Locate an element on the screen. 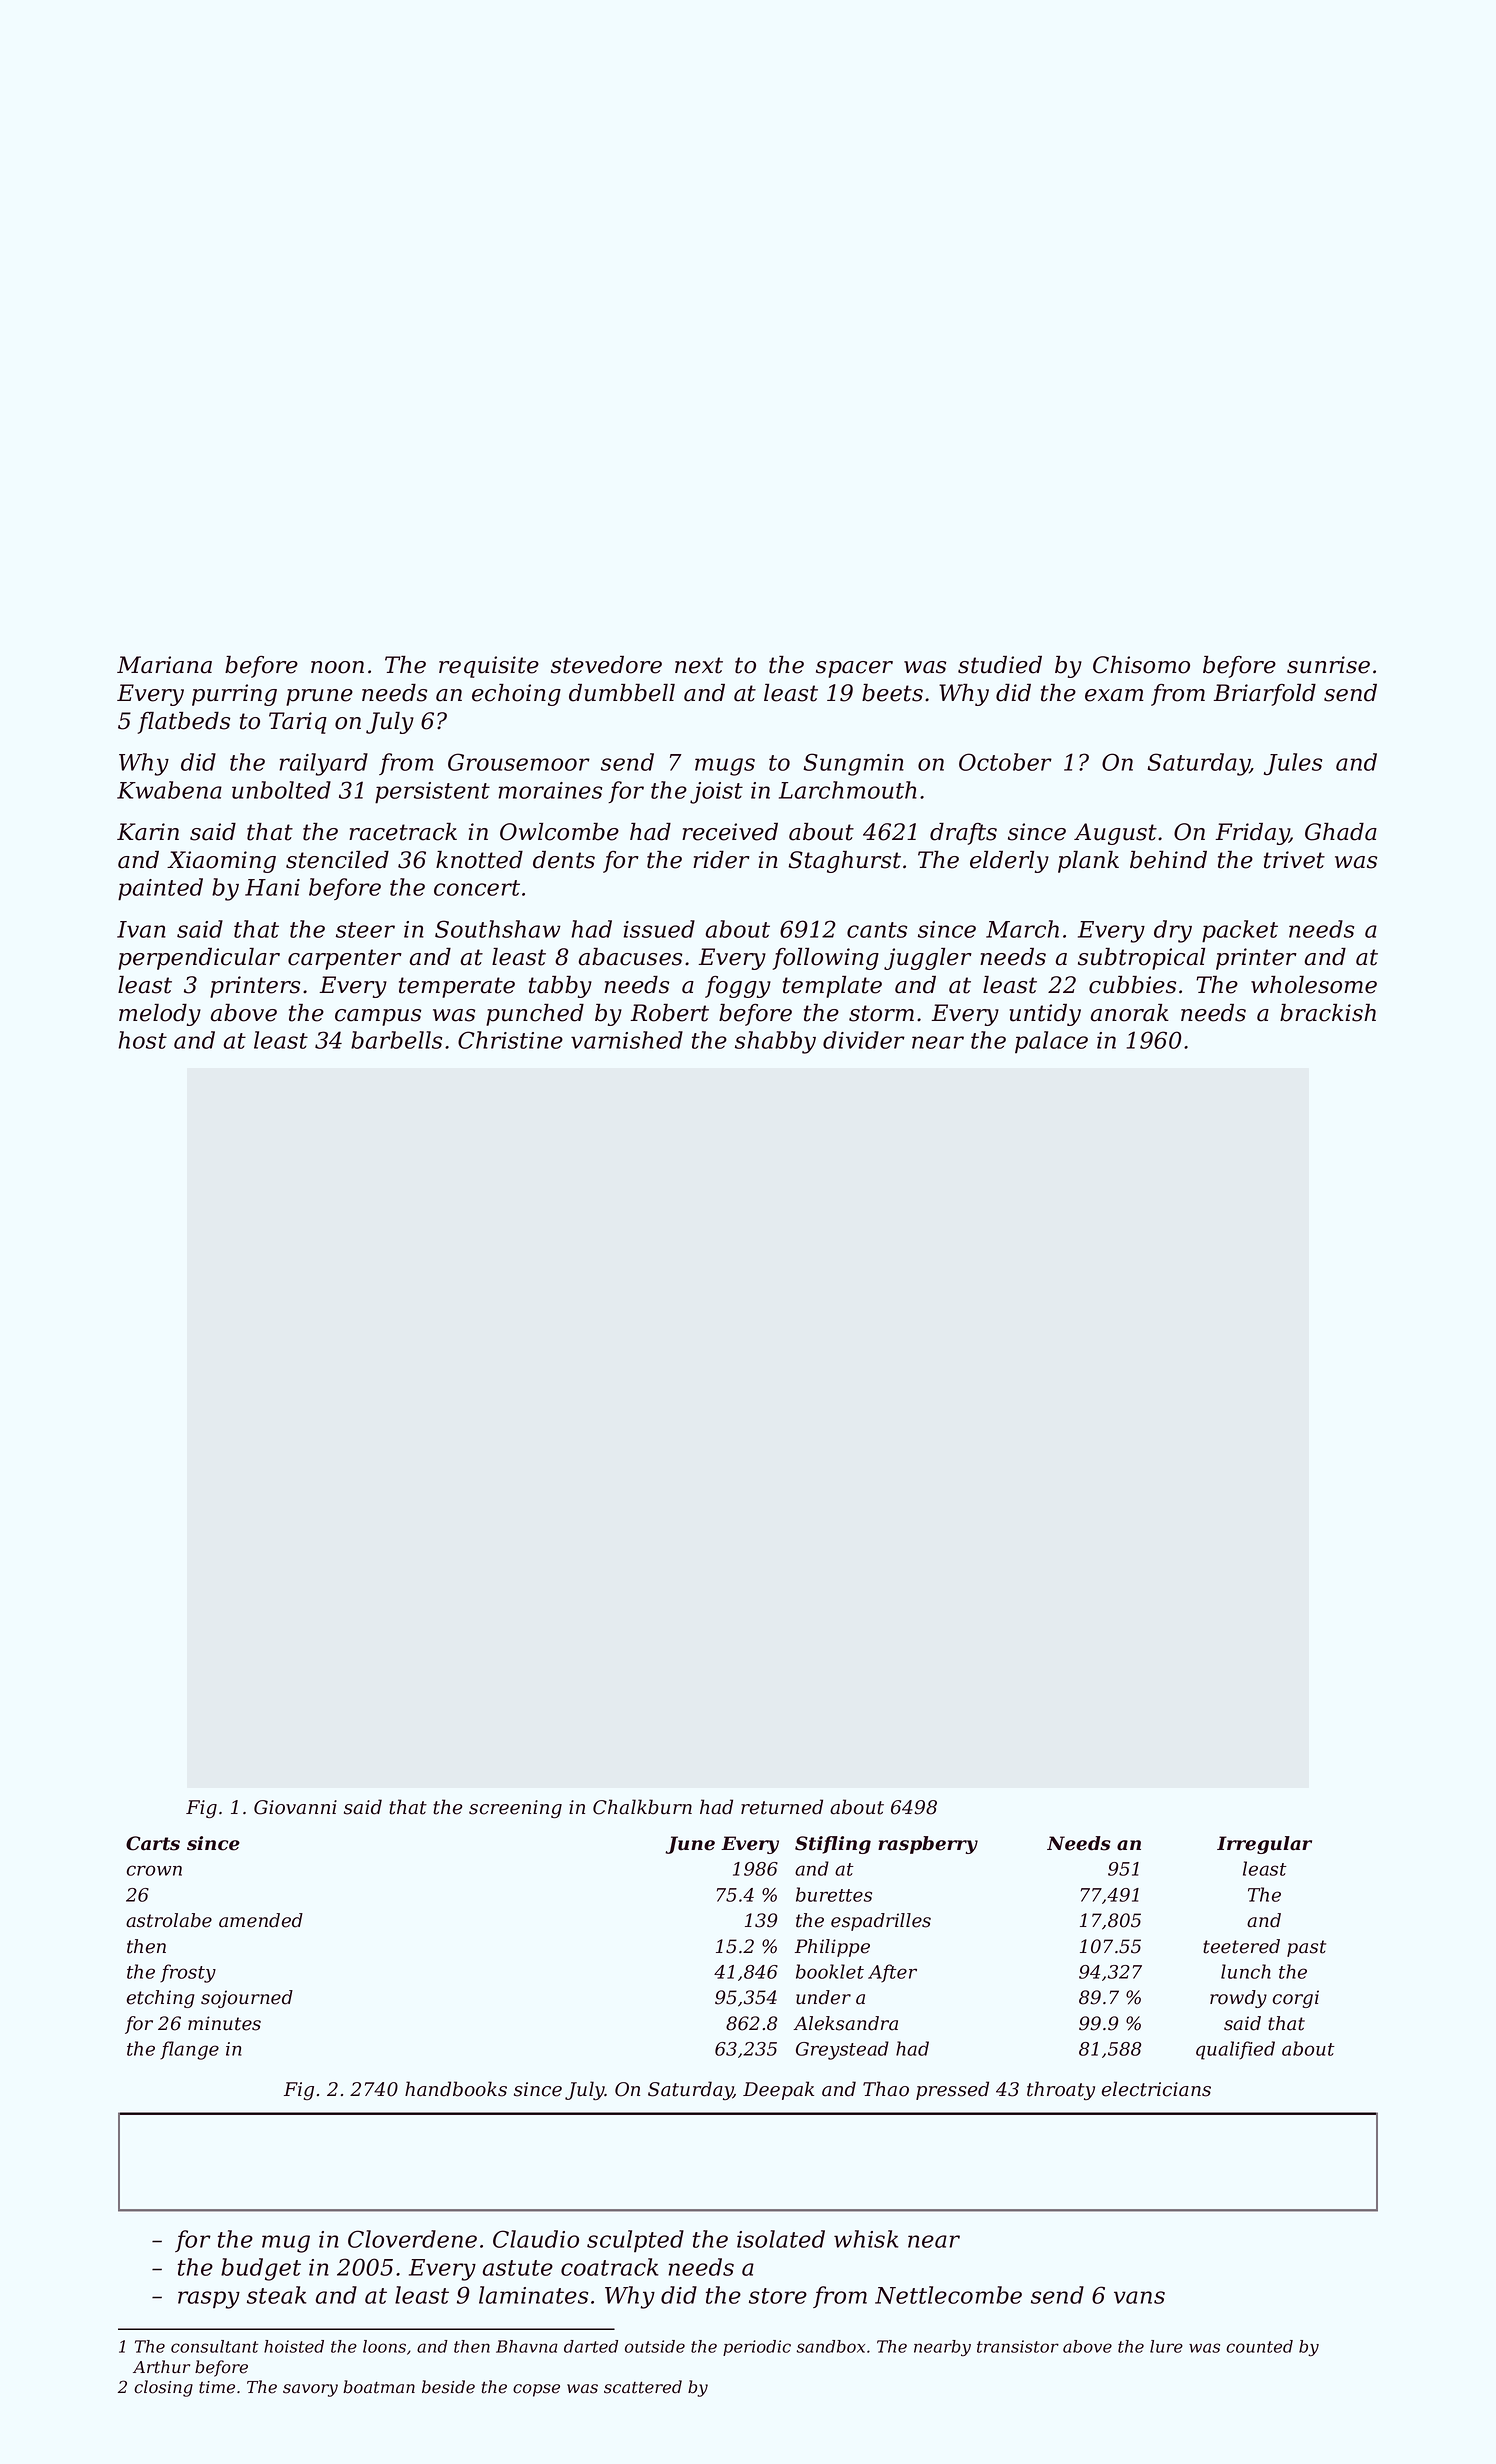  noon is located at coordinates (337, 667).
